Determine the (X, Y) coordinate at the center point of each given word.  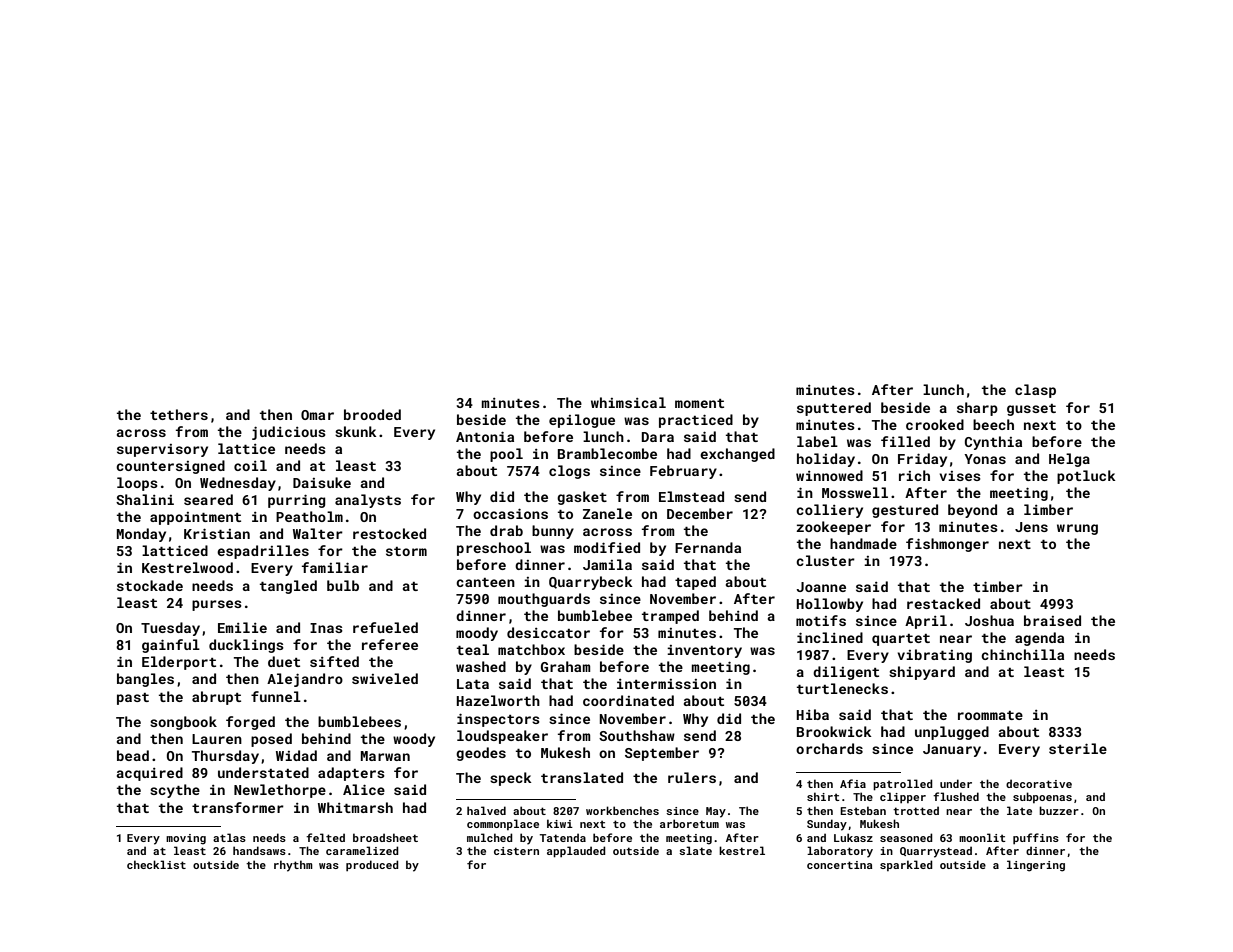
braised (1052, 620)
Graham (566, 666)
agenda (1039, 639)
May (716, 812)
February (683, 472)
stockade (150, 585)
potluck (1086, 477)
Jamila (607, 564)
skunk (356, 431)
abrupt (216, 698)
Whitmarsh (355, 807)
